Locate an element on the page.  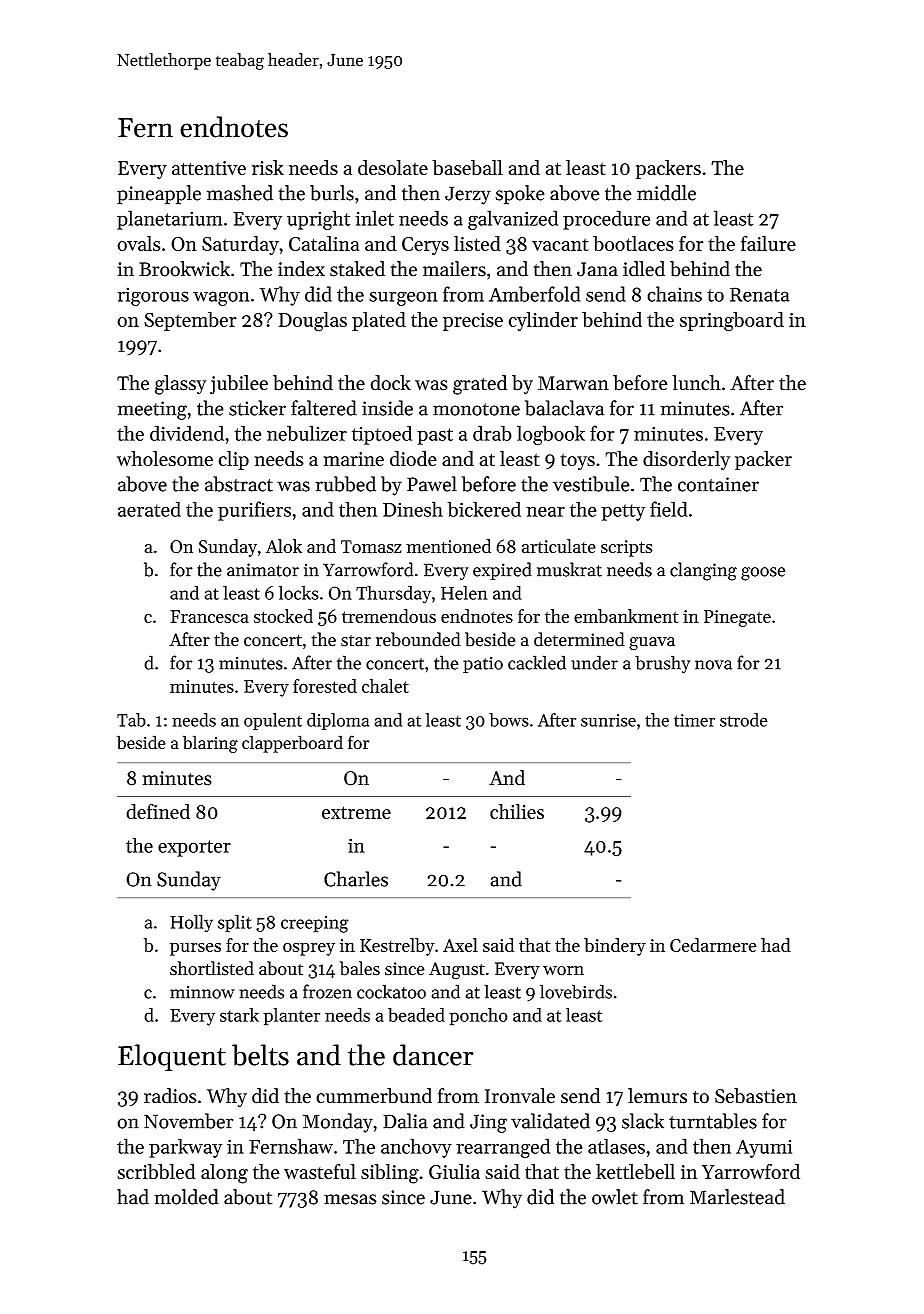
rearranged is located at coordinates (503, 1148).
